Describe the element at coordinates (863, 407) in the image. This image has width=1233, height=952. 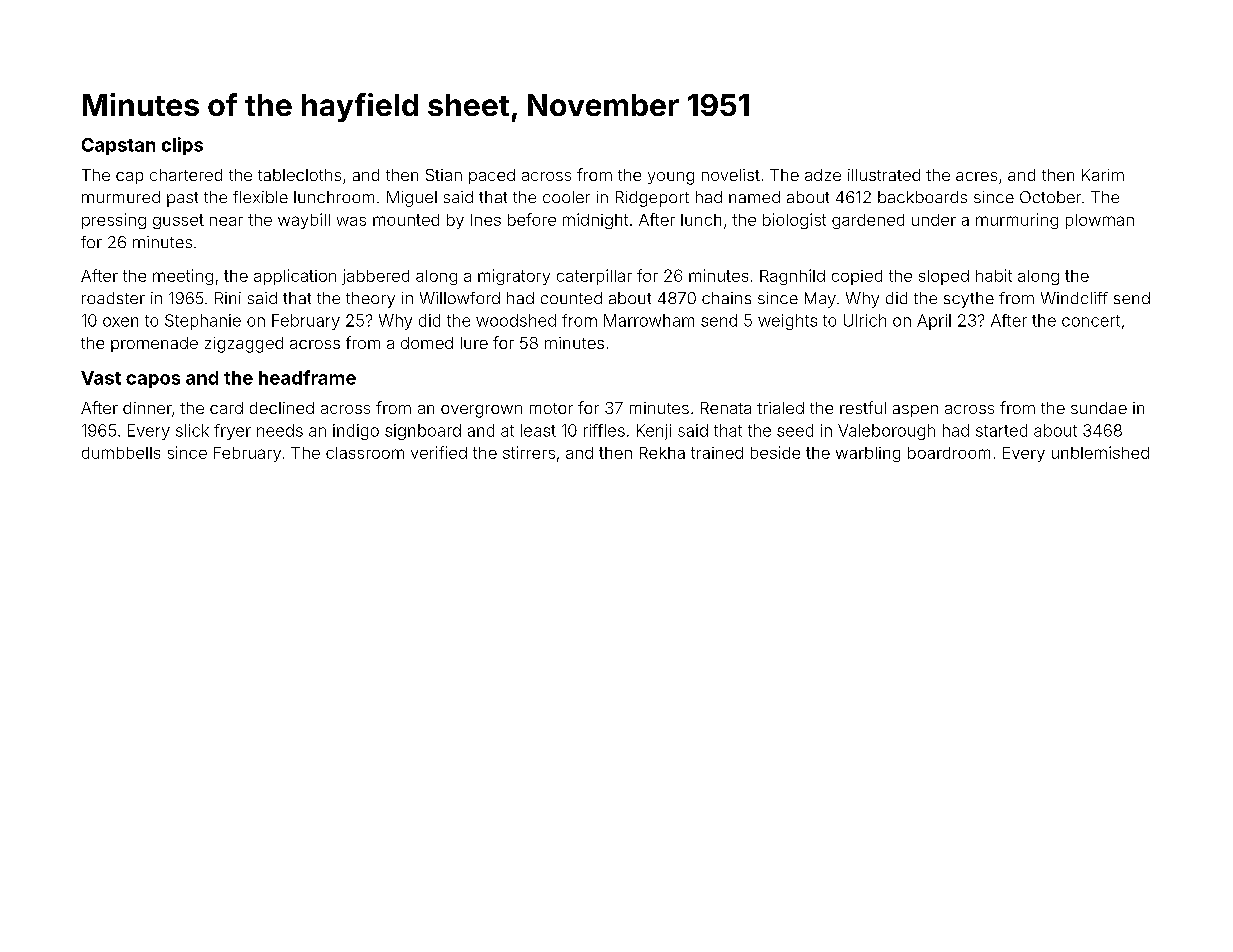
I see `restful` at that location.
